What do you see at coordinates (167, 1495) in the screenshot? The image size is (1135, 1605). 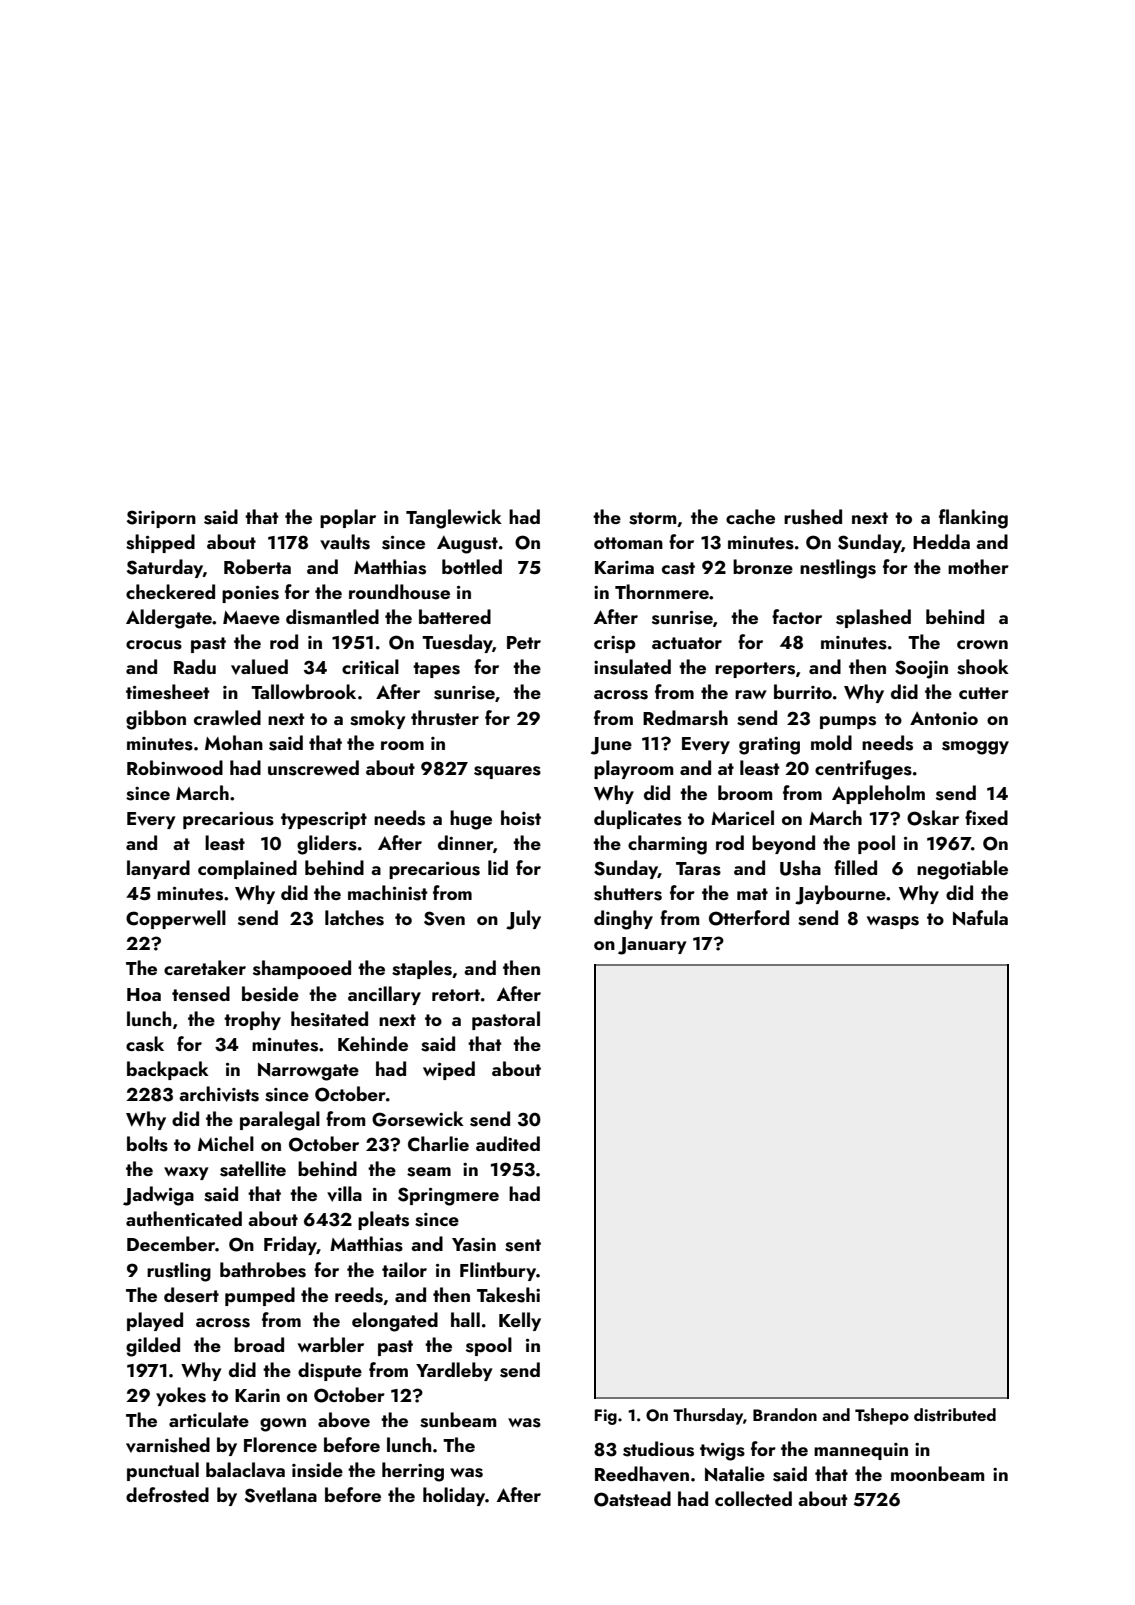 I see `defrosted` at bounding box center [167, 1495].
